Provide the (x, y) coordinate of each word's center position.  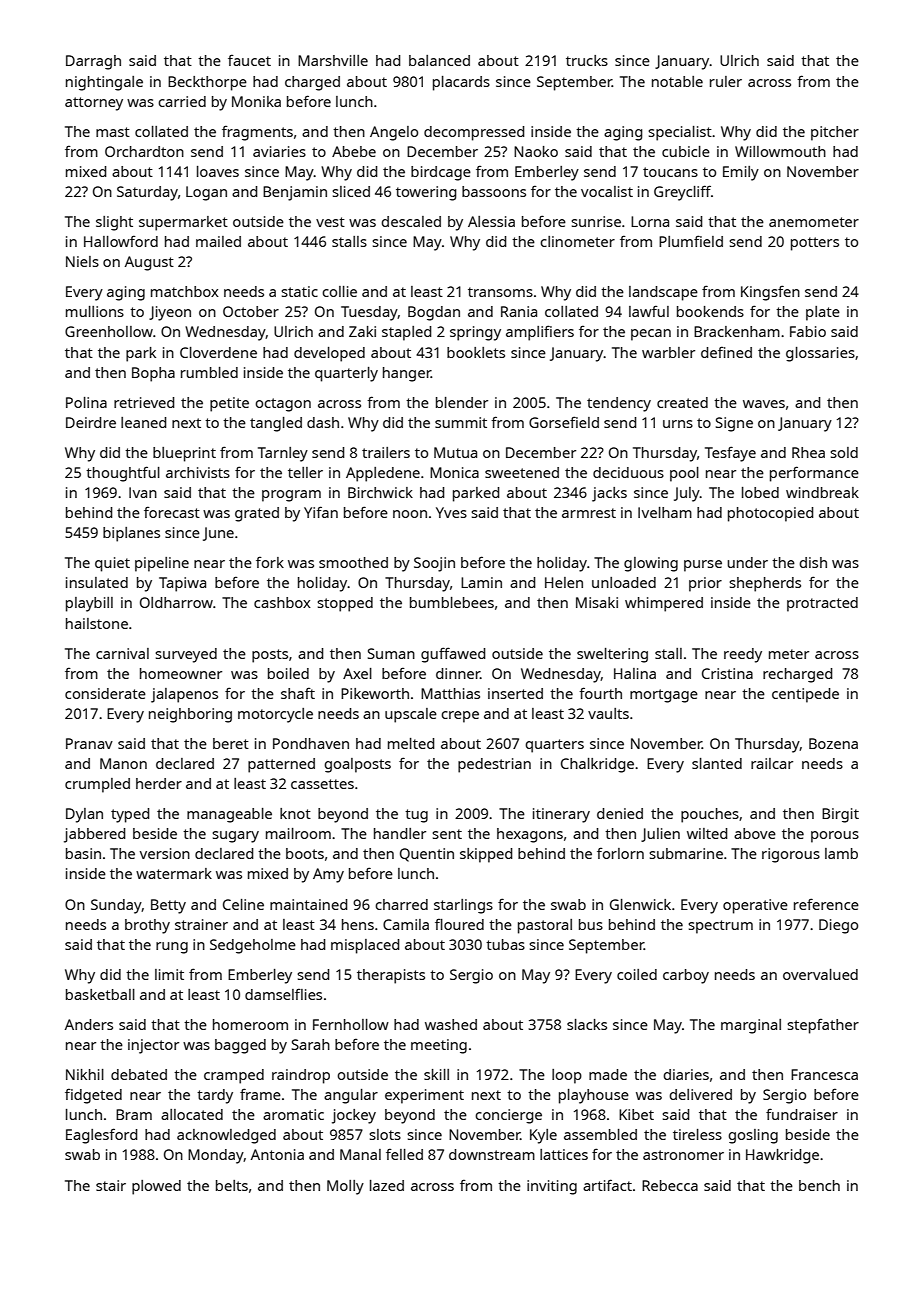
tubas (505, 944)
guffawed (453, 655)
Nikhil (85, 1074)
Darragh (93, 62)
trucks (587, 60)
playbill (89, 604)
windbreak (822, 492)
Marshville (333, 60)
